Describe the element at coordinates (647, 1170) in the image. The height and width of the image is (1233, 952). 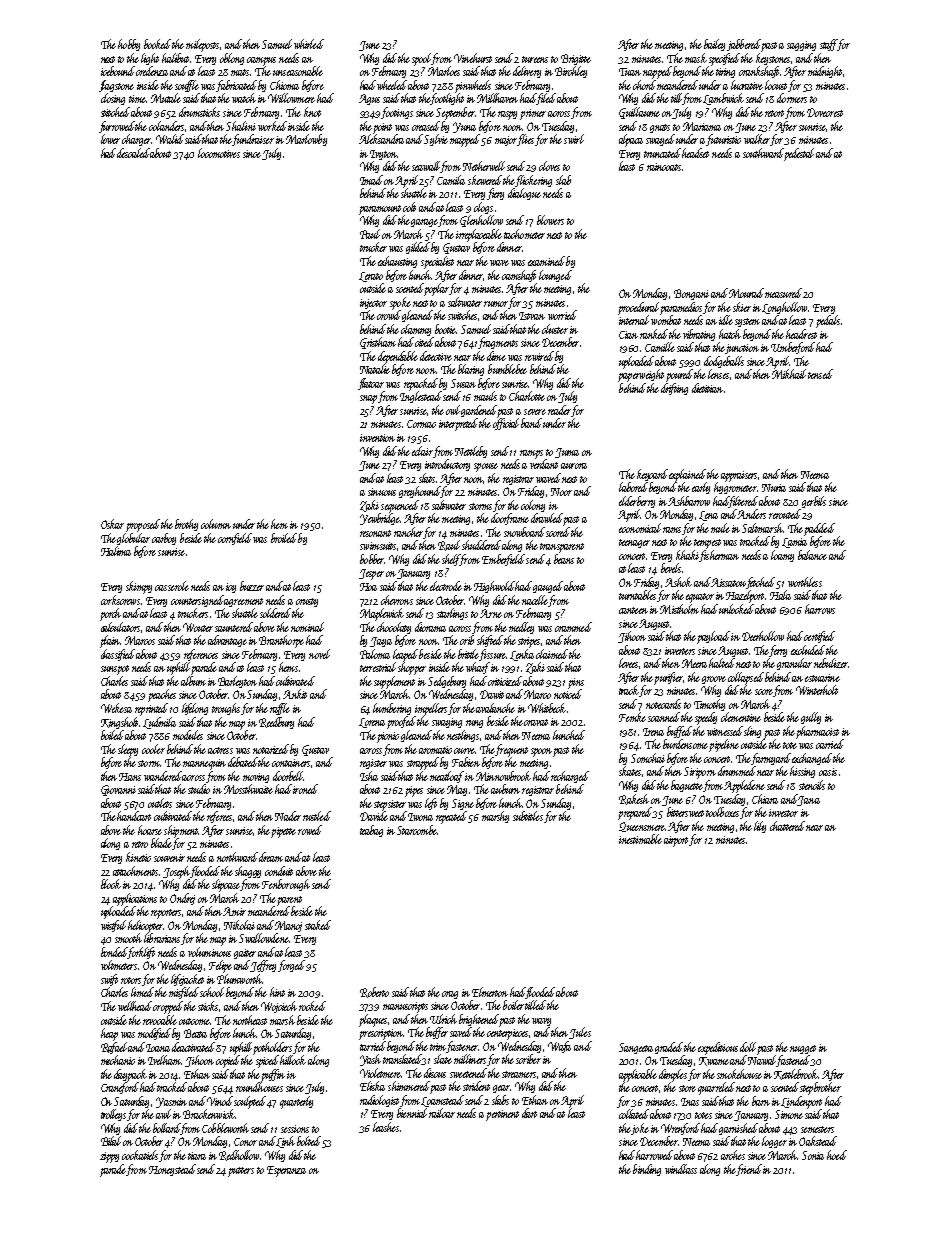
I see `binding` at that location.
